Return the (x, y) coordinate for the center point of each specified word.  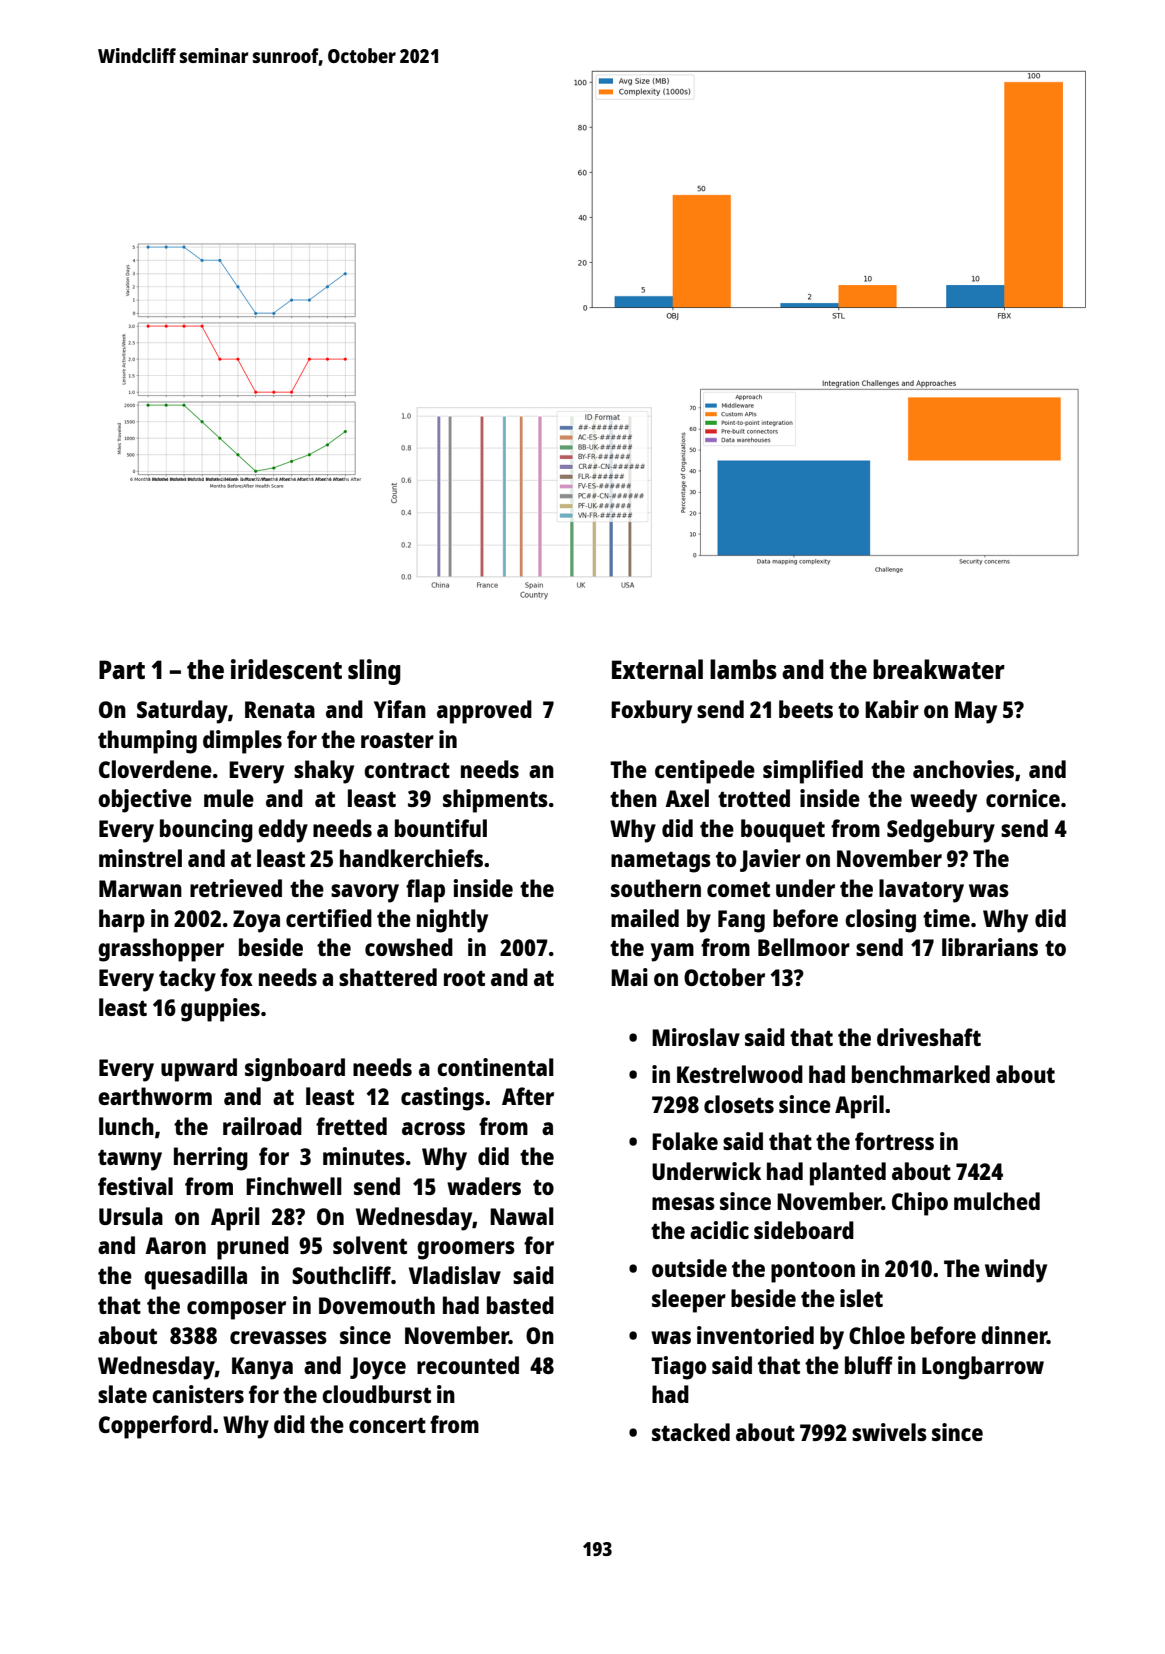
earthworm (155, 1096)
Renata (280, 709)
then (633, 798)
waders (484, 1186)
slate (122, 1394)
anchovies (963, 769)
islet (861, 1298)
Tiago (678, 1368)
